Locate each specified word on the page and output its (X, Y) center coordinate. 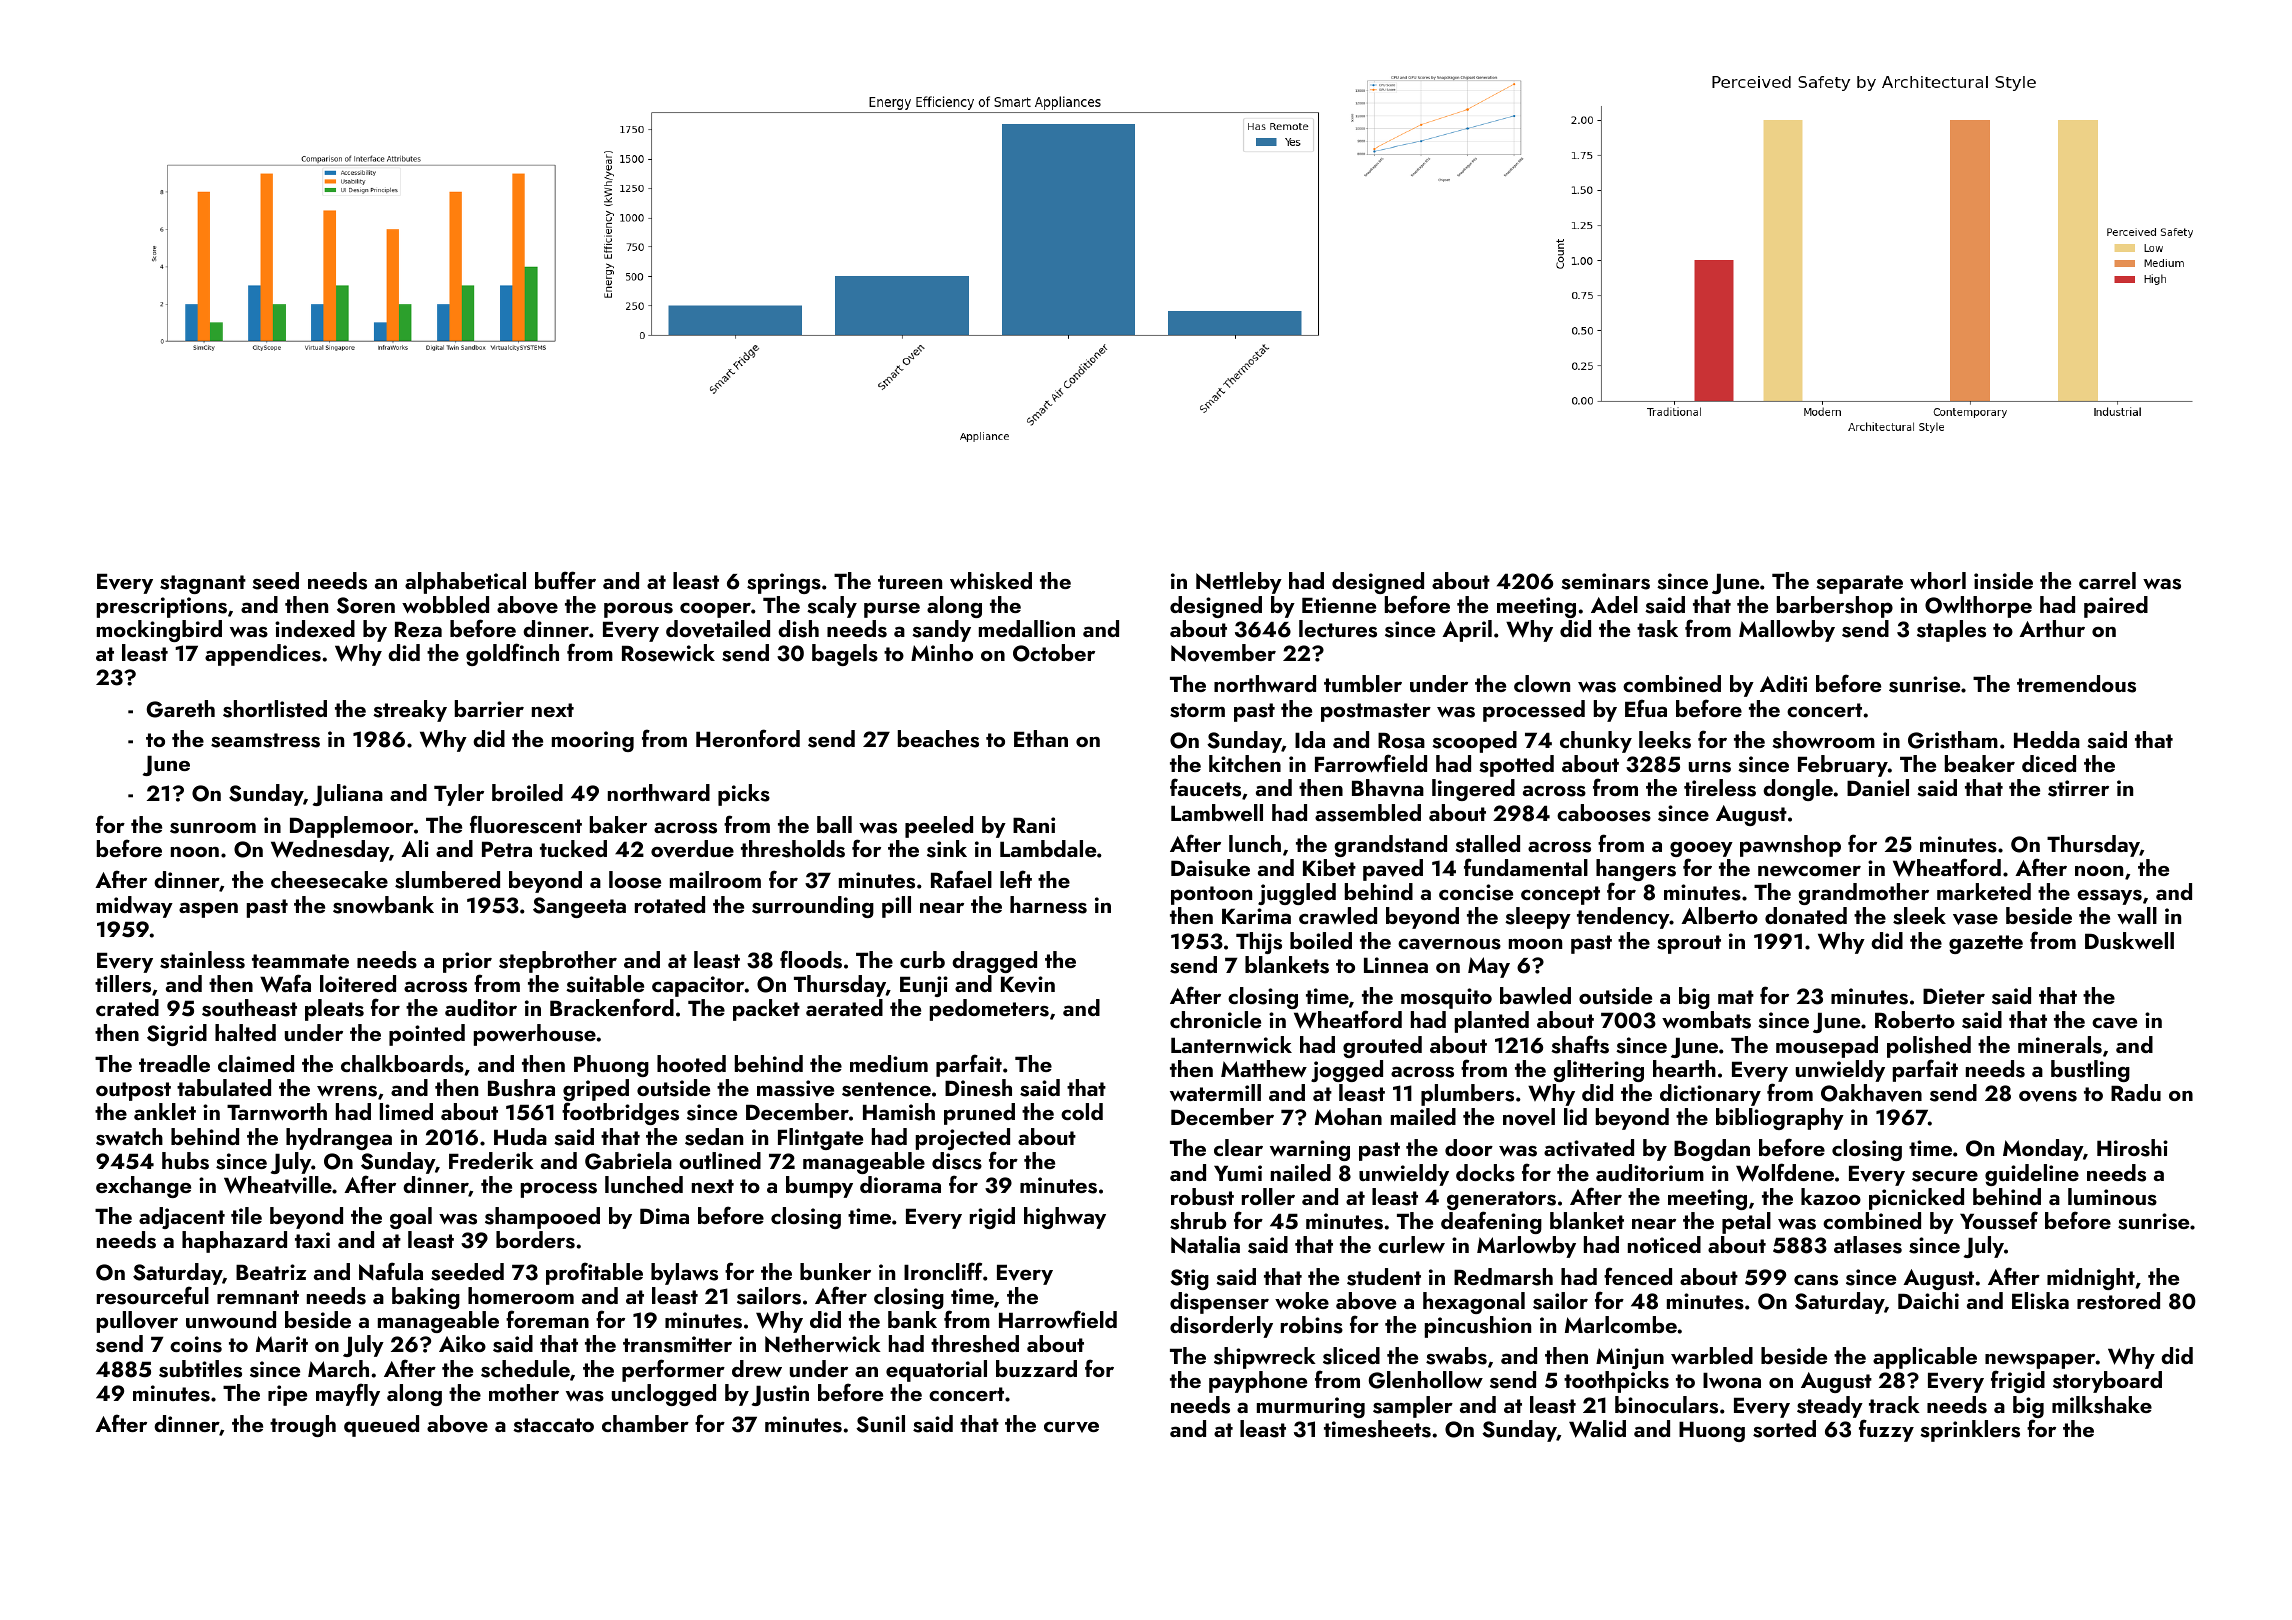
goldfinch (512, 654)
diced (2049, 763)
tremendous (2076, 684)
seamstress (265, 740)
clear (1238, 1147)
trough (303, 1426)
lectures (1338, 629)
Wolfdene (1785, 1172)
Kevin (1028, 984)
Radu (2136, 1092)
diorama (900, 1184)
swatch (129, 1137)
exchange (143, 1187)
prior (467, 962)
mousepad (1827, 1047)
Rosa (1401, 740)
